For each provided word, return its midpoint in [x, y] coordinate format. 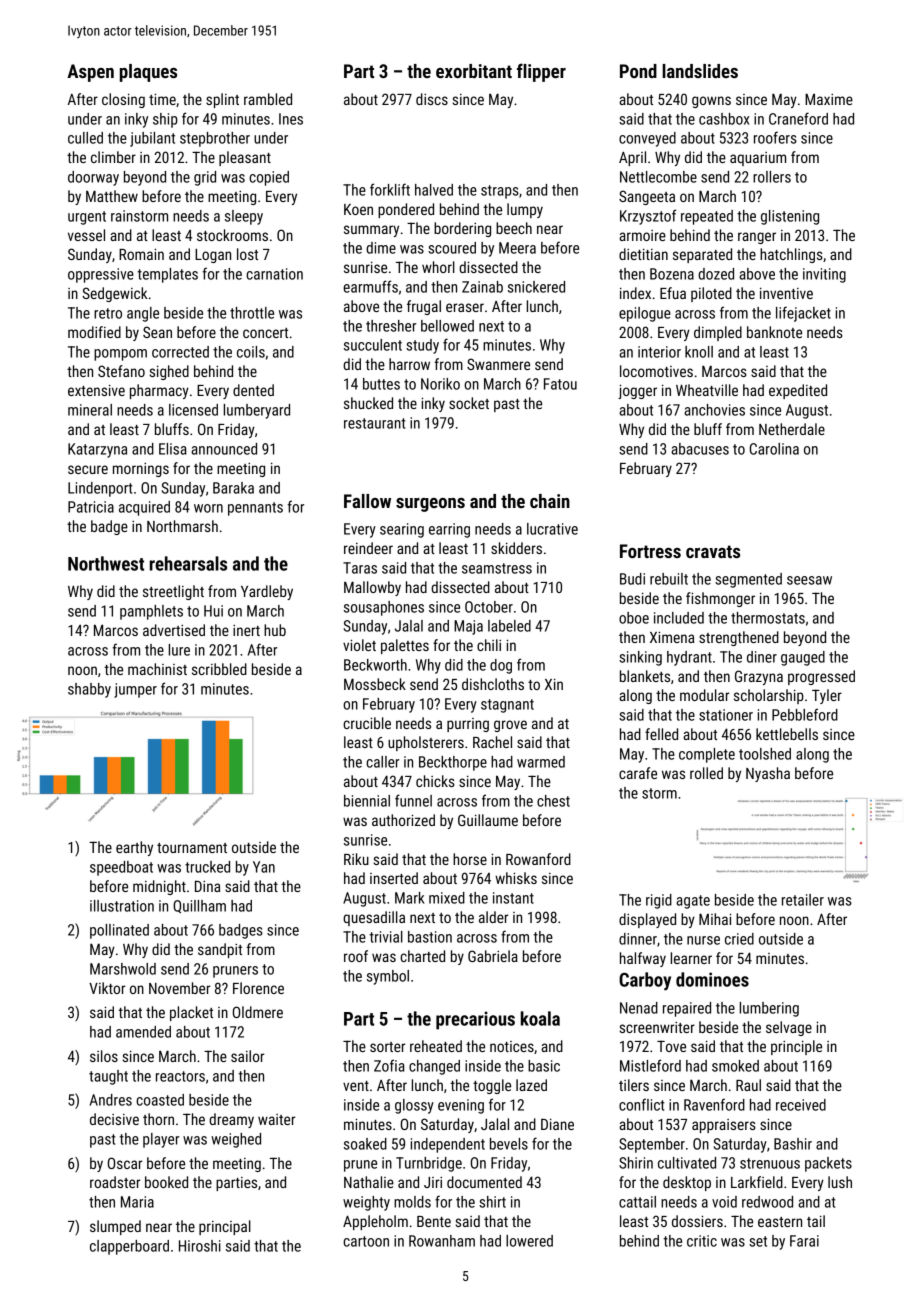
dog [501, 666]
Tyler [827, 696]
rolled [706, 773]
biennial [367, 801]
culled [85, 138]
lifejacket [803, 314]
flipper [541, 72]
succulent [373, 345]
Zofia [389, 1065]
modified [94, 332]
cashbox [724, 119]
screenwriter [657, 1027]
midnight [159, 887]
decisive [114, 1119]
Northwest [106, 563]
